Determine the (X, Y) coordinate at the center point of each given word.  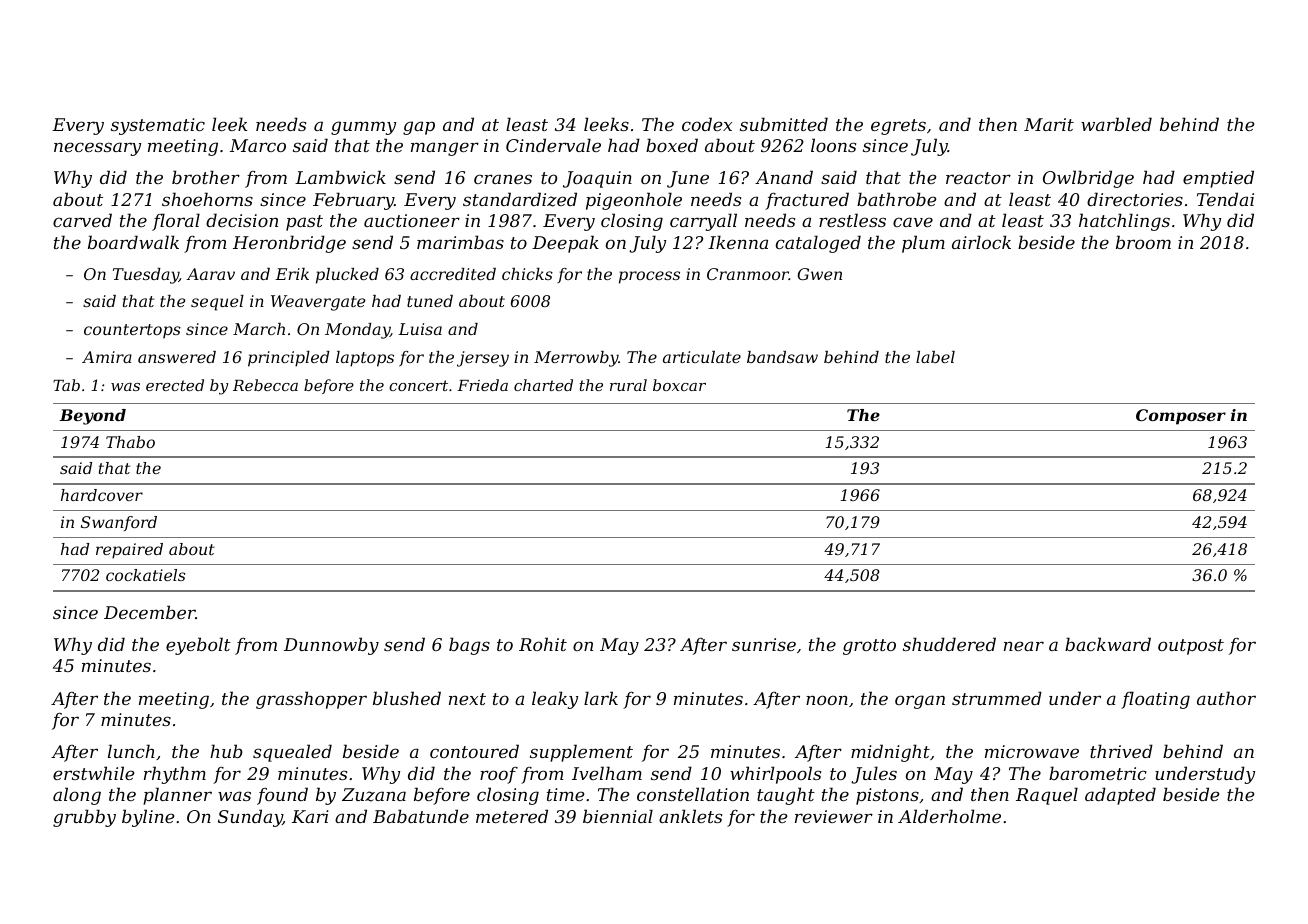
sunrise (764, 644)
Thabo (130, 442)
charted (543, 385)
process (649, 277)
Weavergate (318, 303)
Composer (1181, 417)
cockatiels (146, 575)
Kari (310, 816)
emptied (1218, 179)
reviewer (834, 816)
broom (1143, 242)
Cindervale (553, 145)
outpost (1191, 647)
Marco (258, 145)
